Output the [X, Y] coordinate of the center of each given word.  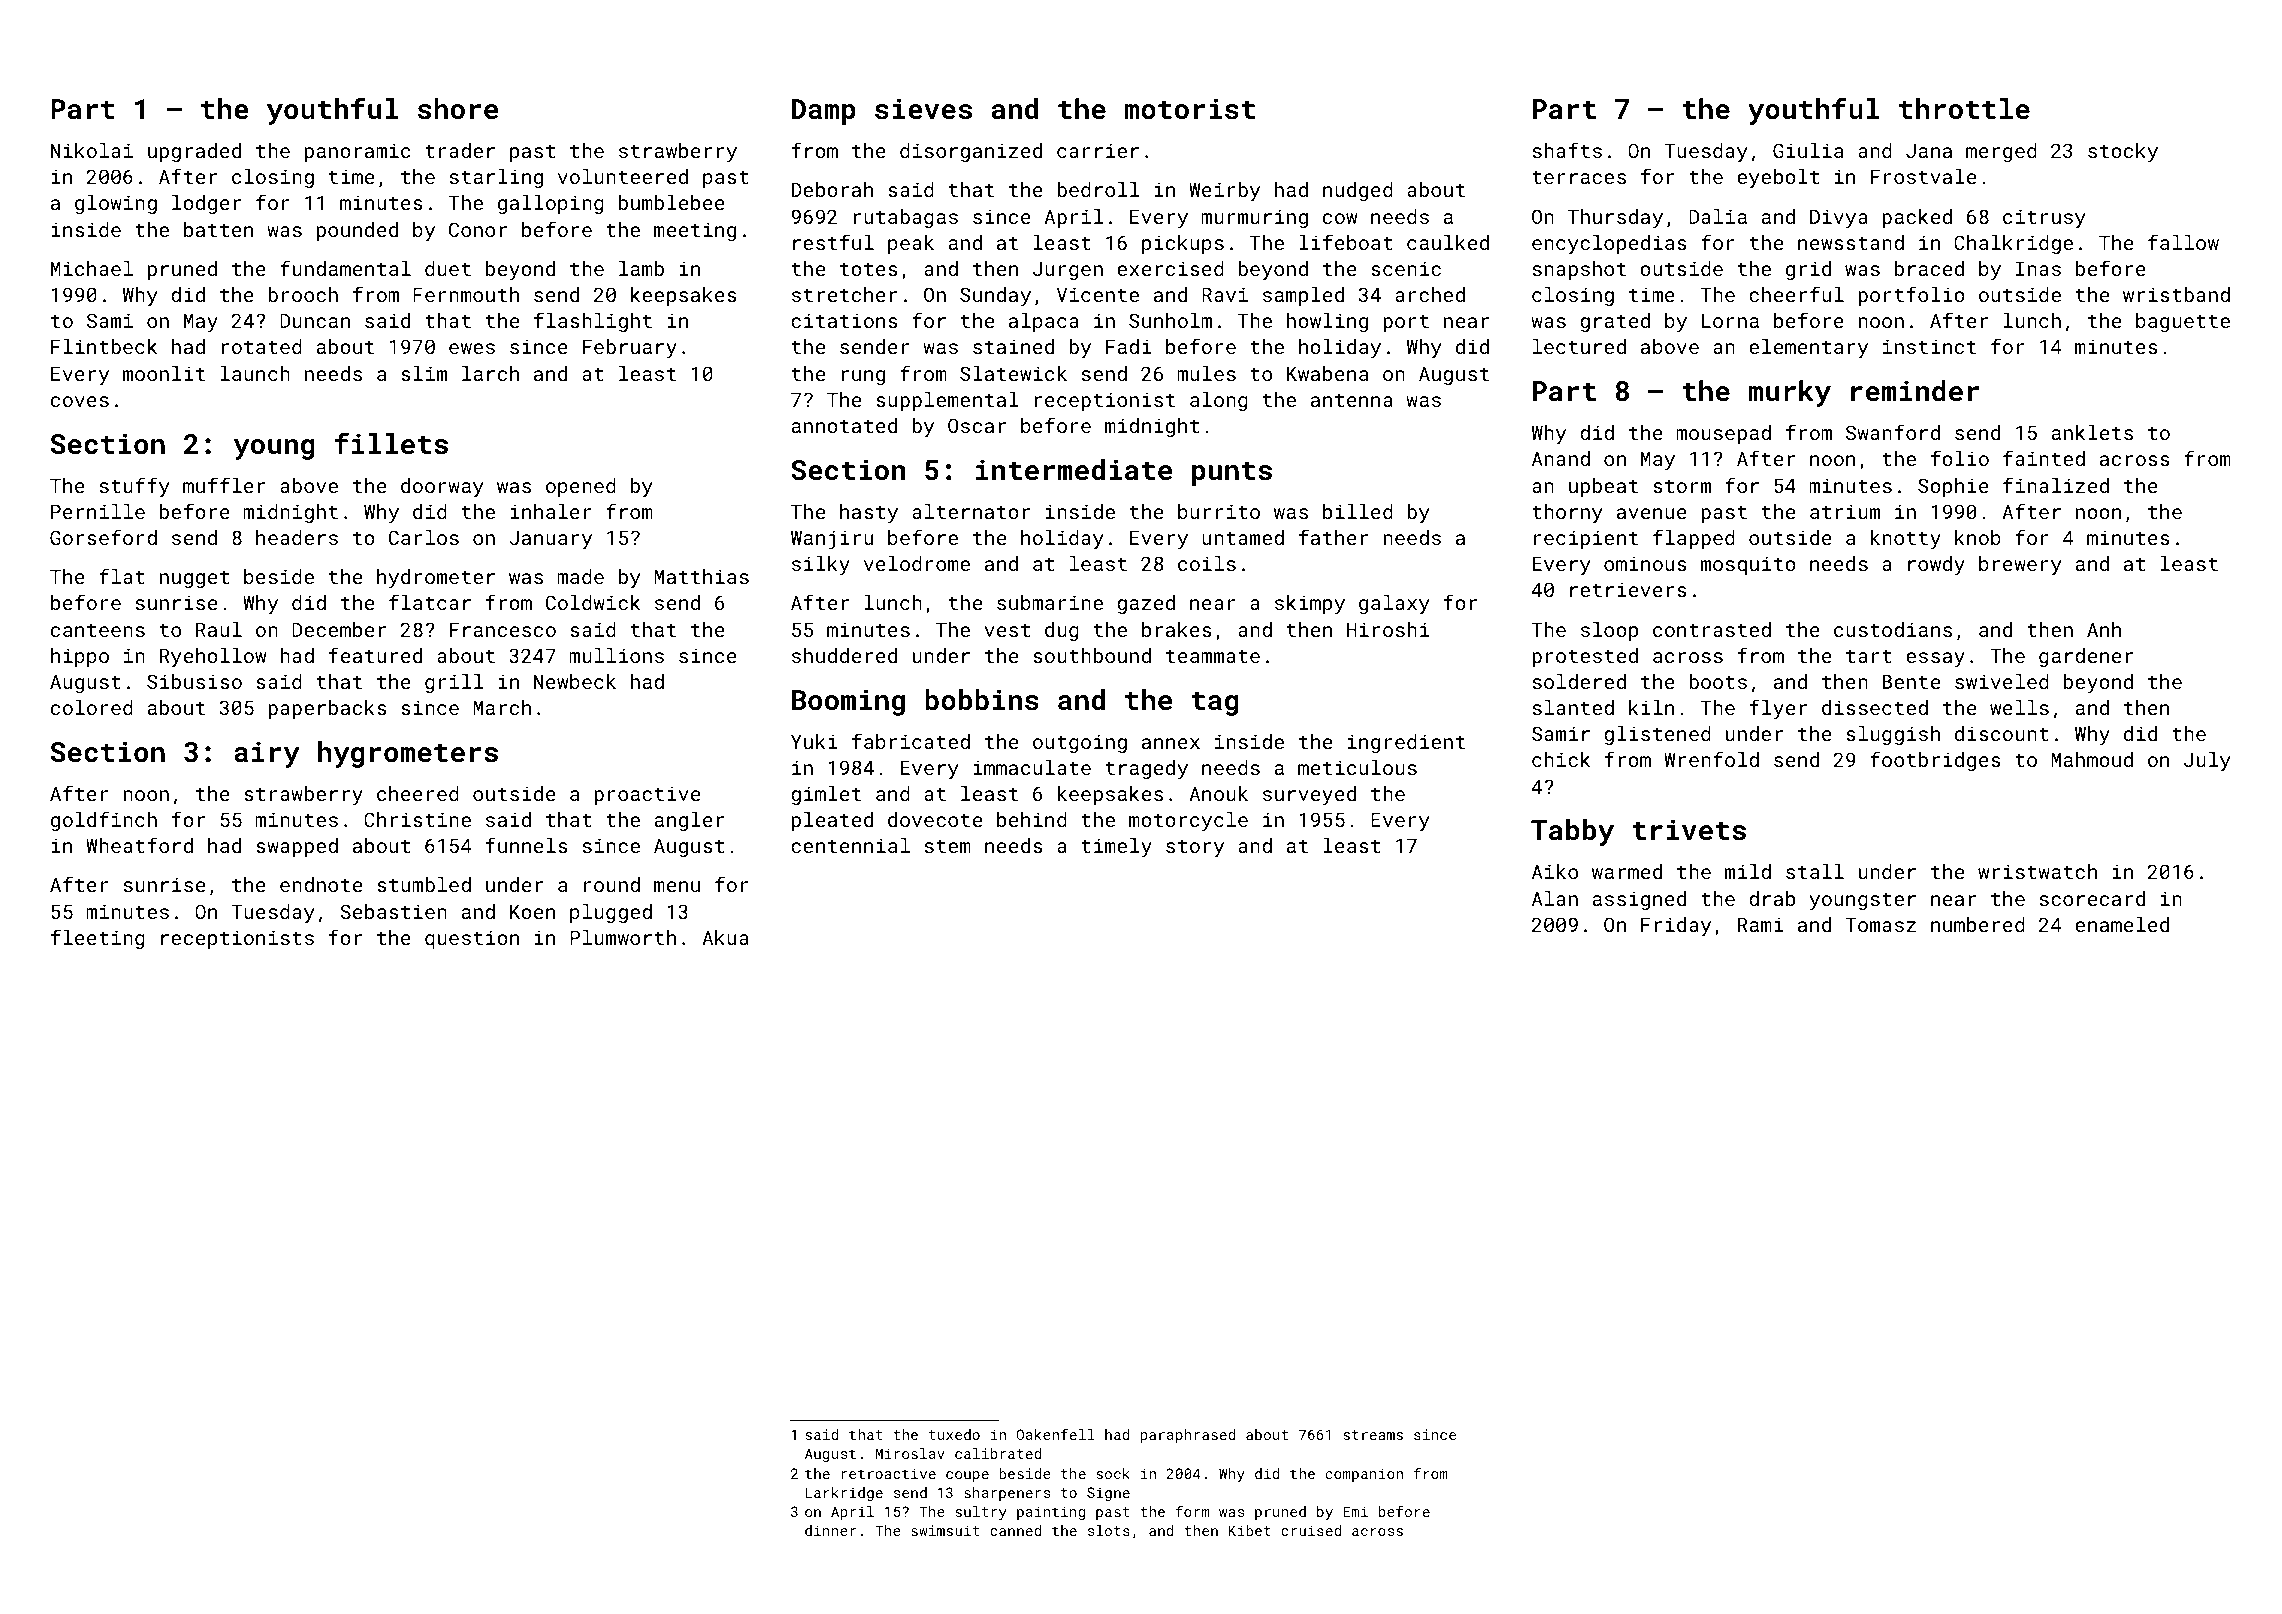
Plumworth [623, 937]
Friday [1676, 927]
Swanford [1893, 432]
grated [1615, 322]
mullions [616, 655]
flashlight [593, 322]
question [472, 939]
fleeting [98, 939]
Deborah [832, 189]
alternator [971, 511]
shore [458, 109]
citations [844, 320]
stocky [2123, 153]
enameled [2122, 924]
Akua [725, 937]
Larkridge [844, 1494]
